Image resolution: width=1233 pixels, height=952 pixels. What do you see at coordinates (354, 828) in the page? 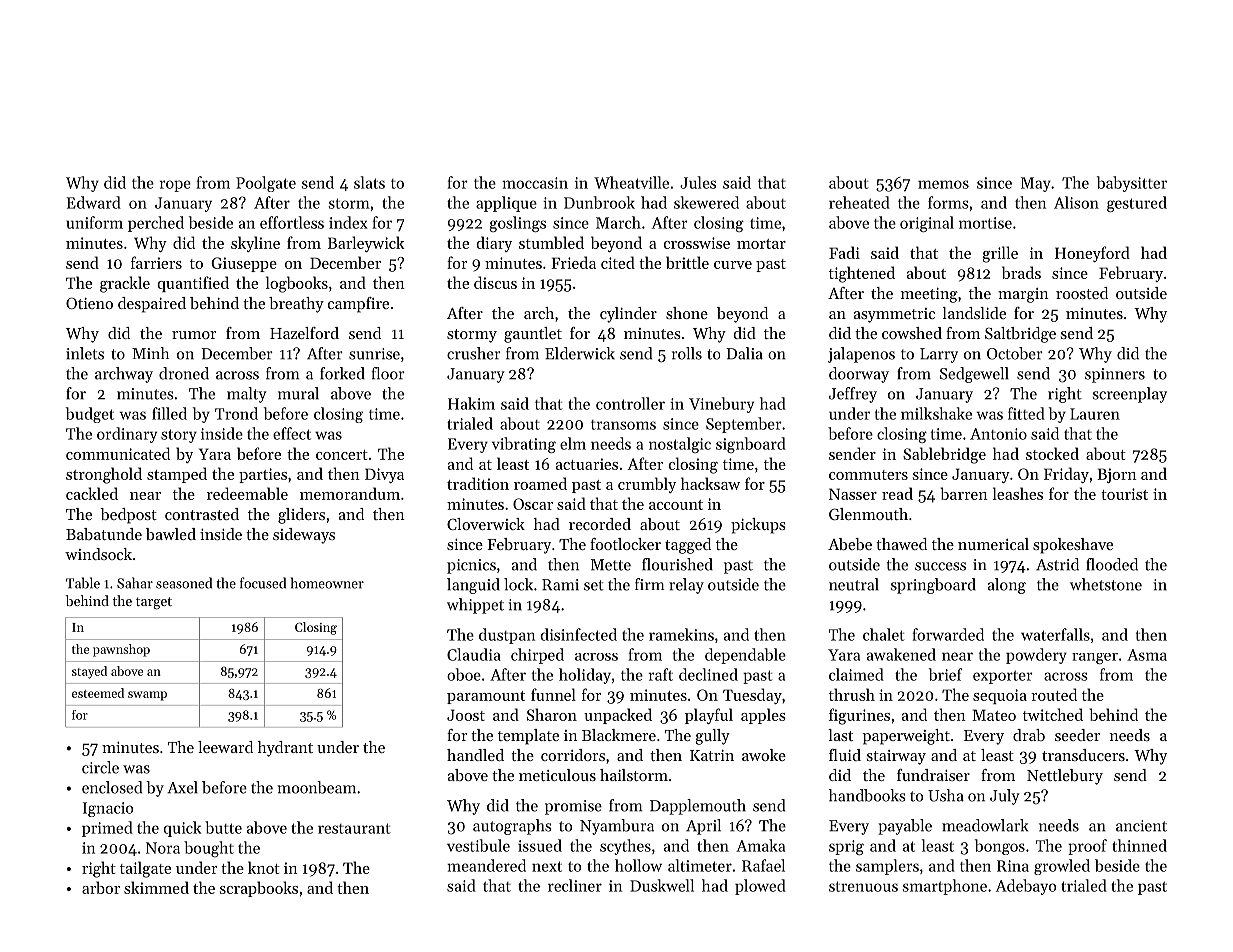
I see `restaurant` at bounding box center [354, 828].
